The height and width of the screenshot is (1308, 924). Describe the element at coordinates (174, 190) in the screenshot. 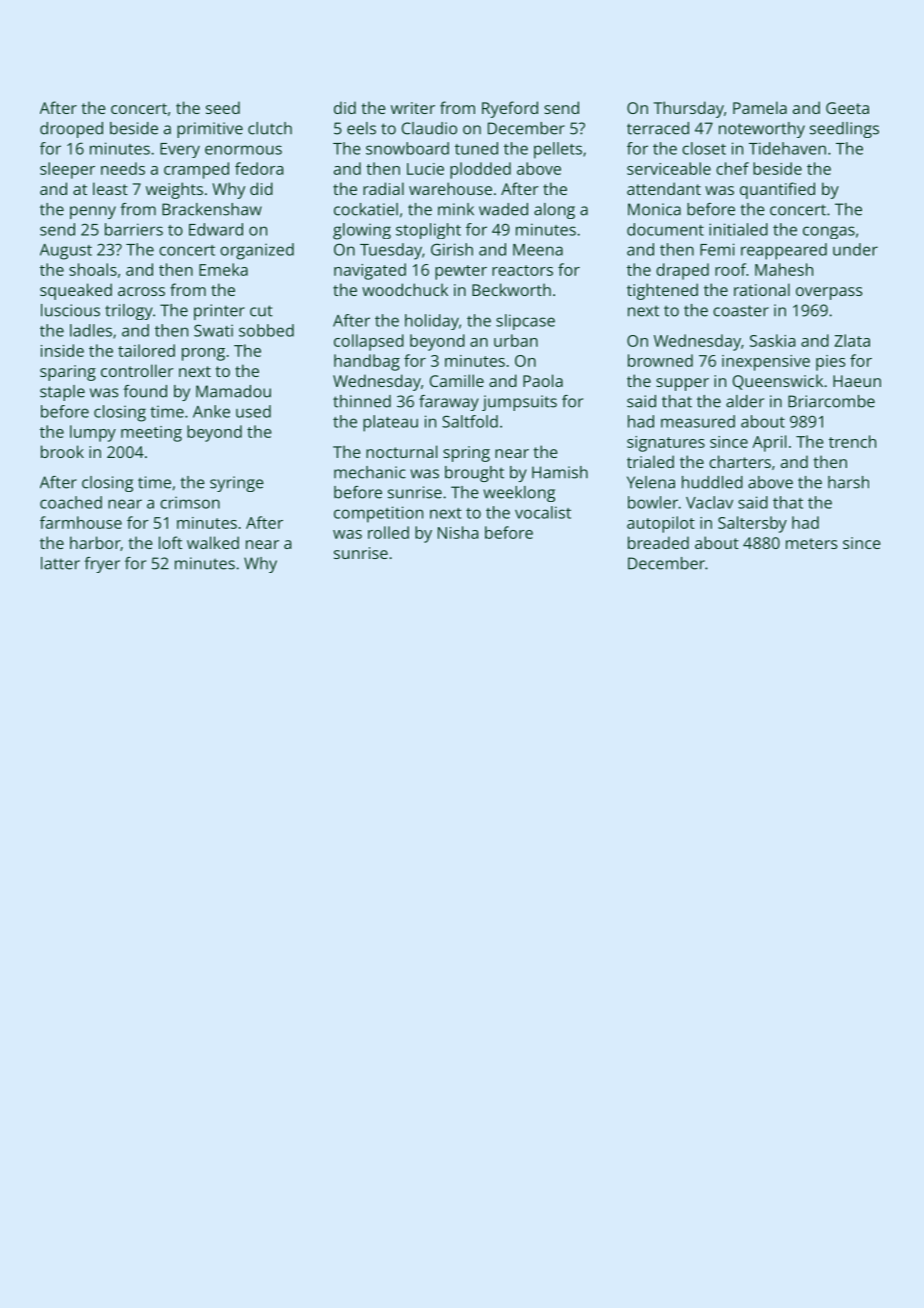

I see `weights` at that location.
